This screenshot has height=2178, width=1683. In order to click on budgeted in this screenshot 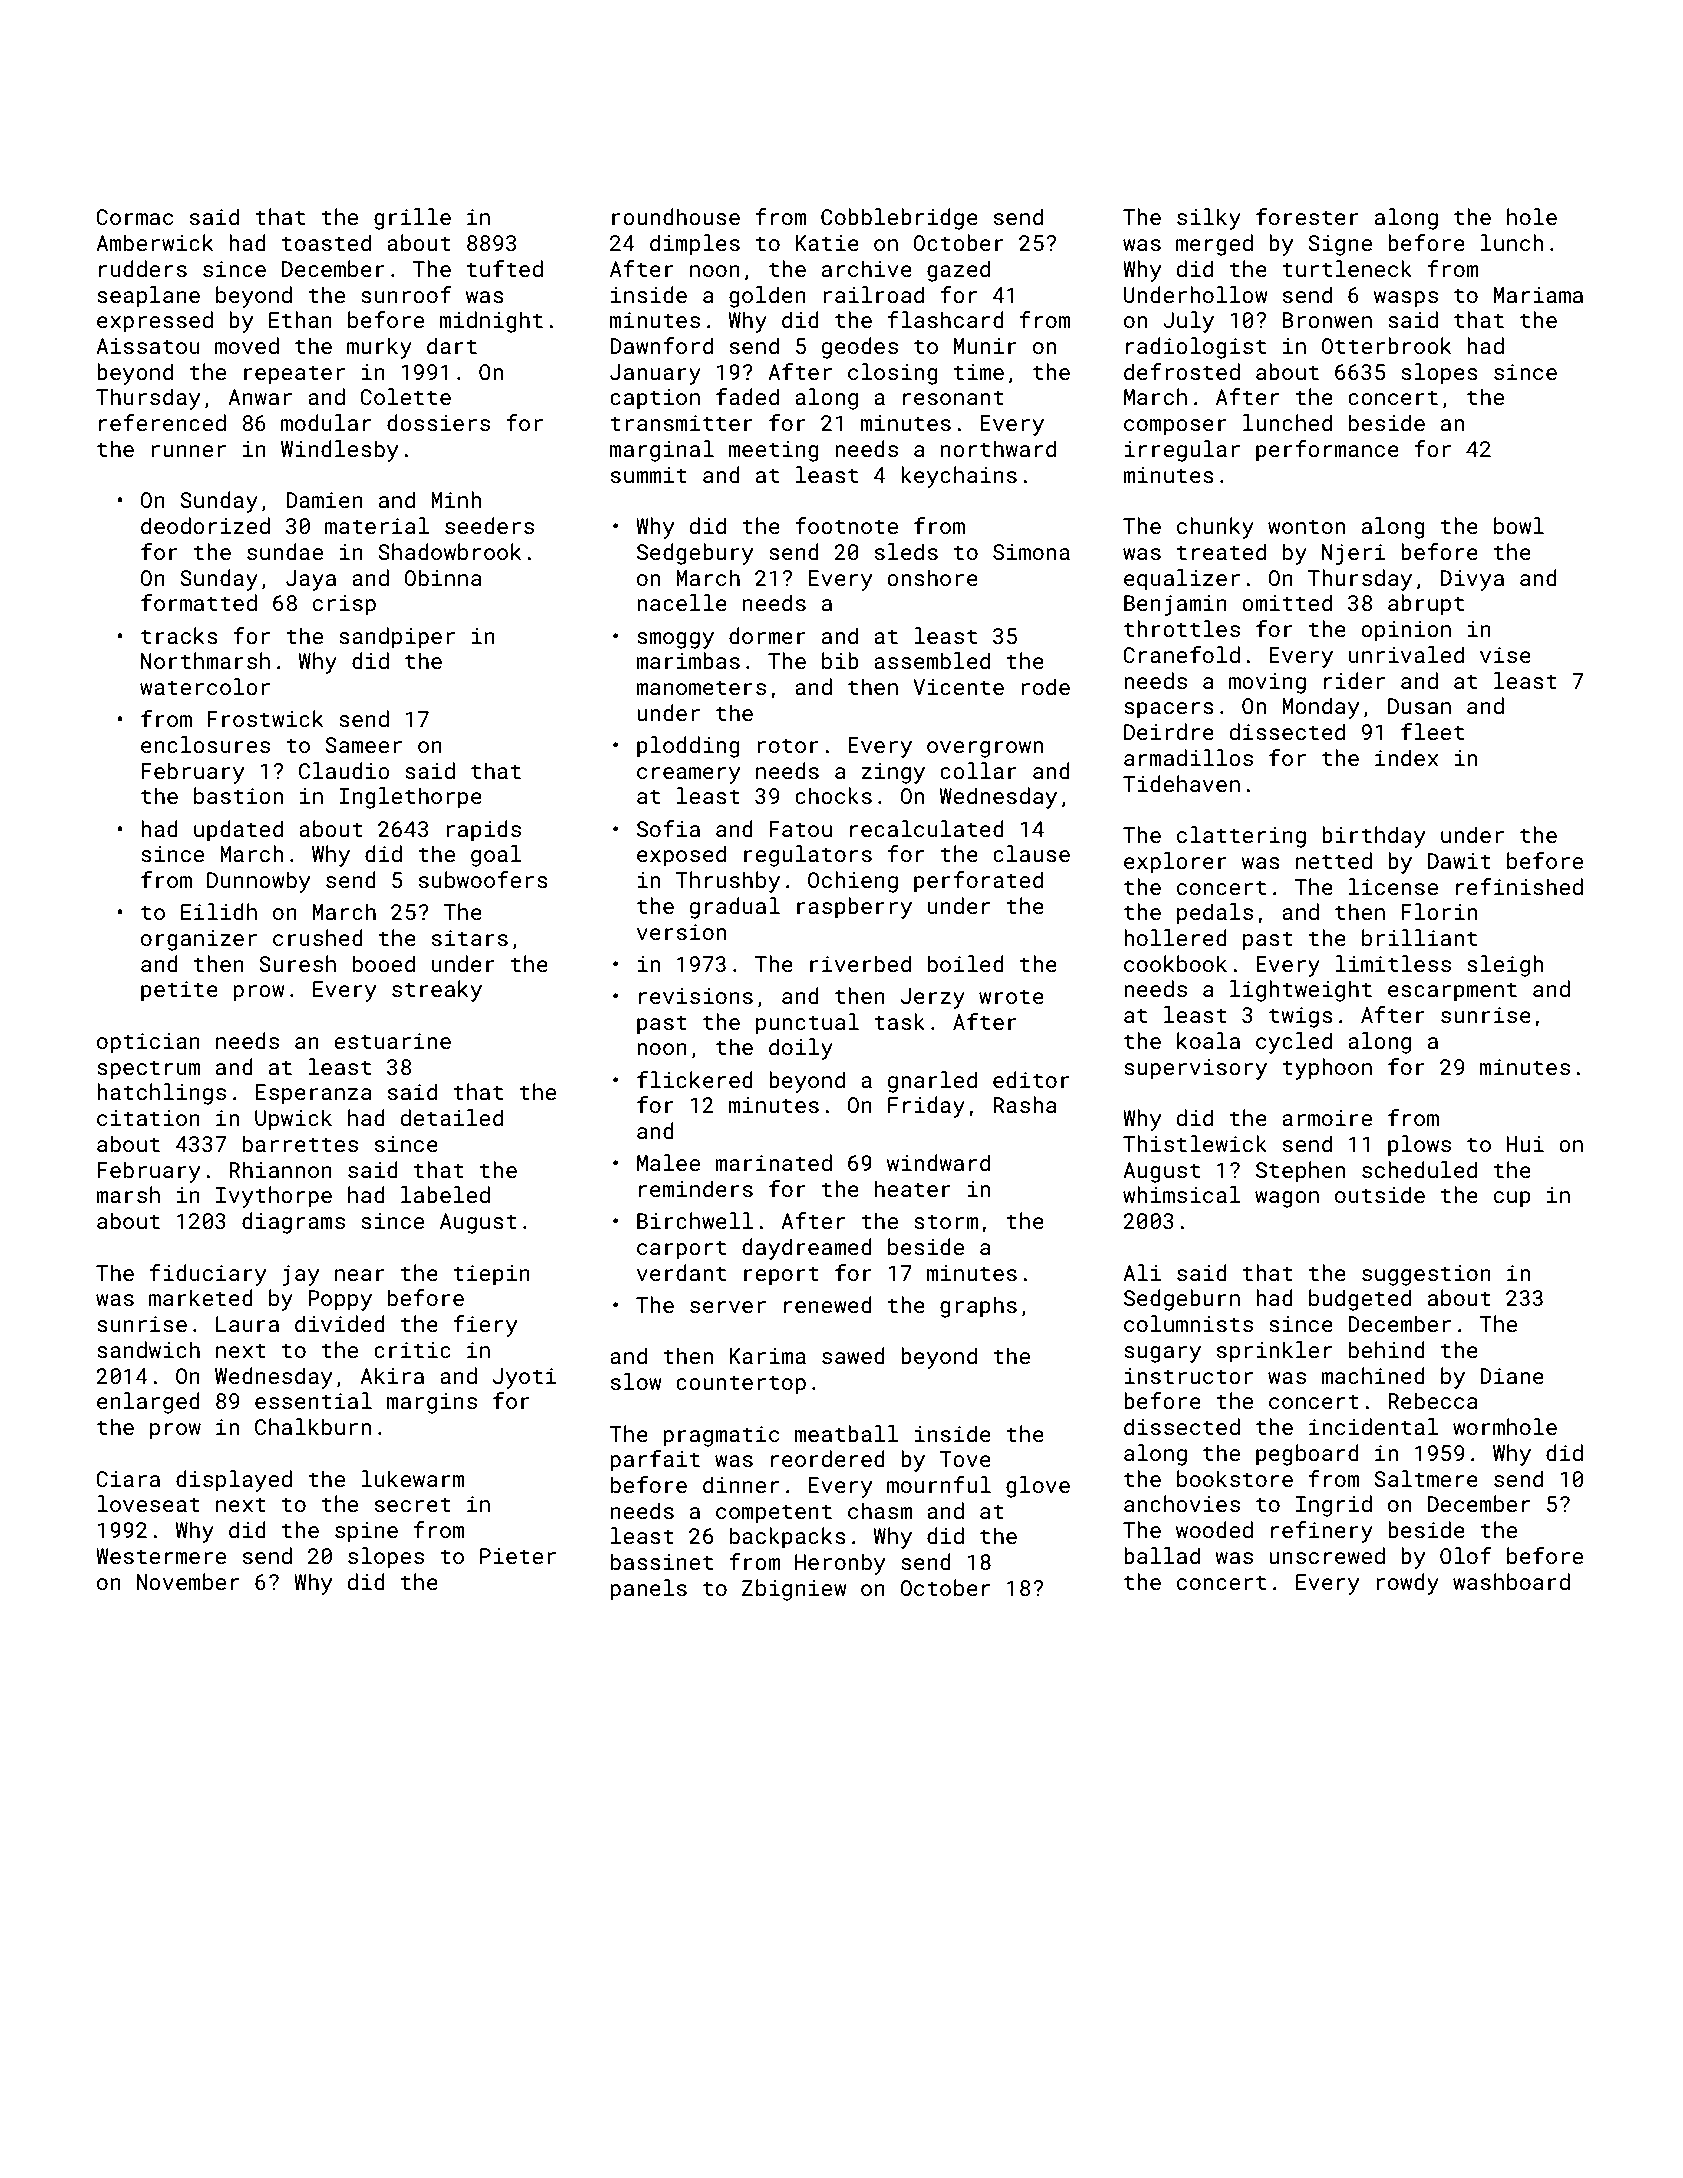, I will do `click(1360, 1300)`.
